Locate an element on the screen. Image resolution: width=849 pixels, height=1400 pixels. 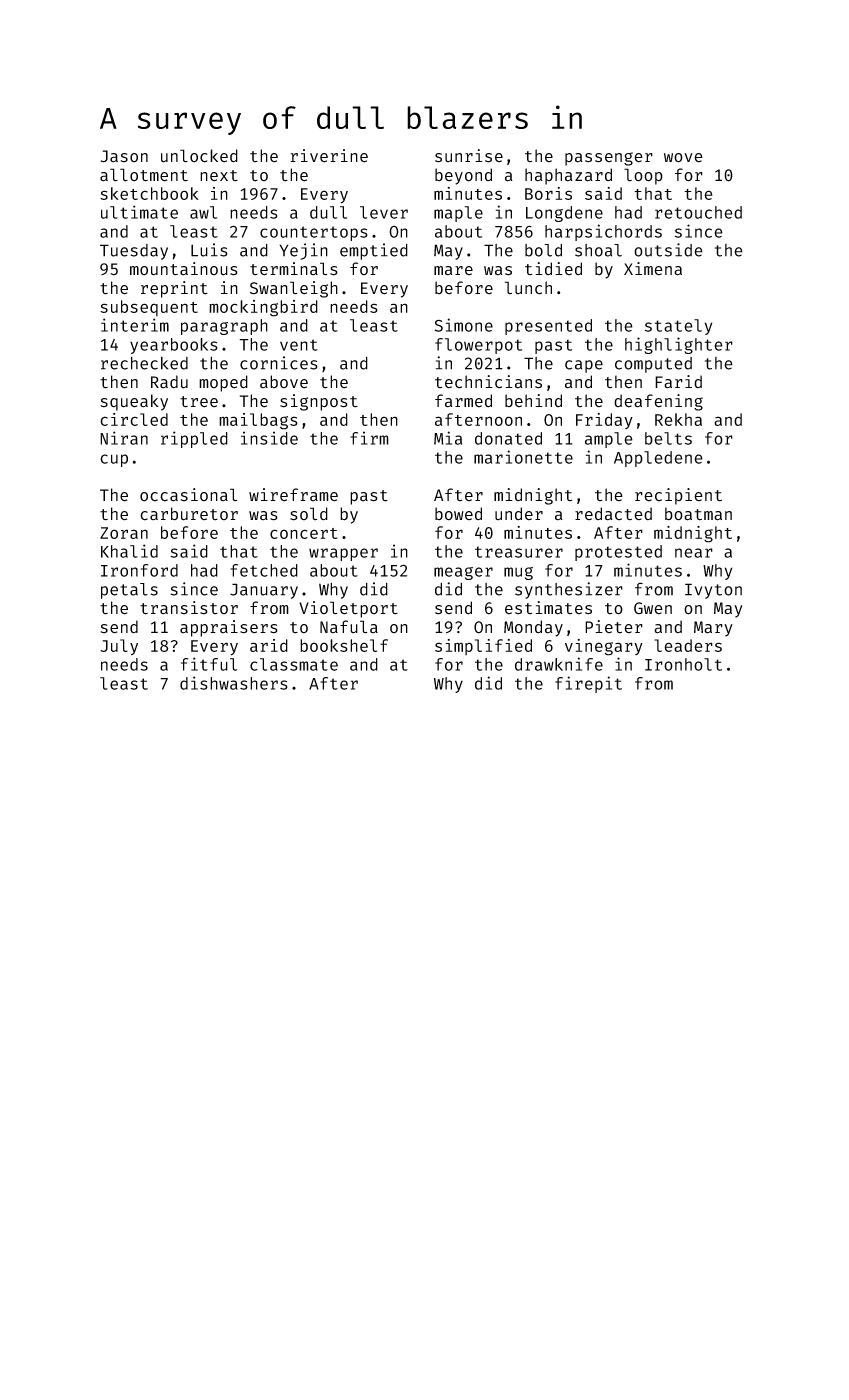
squeaky is located at coordinates (134, 402).
